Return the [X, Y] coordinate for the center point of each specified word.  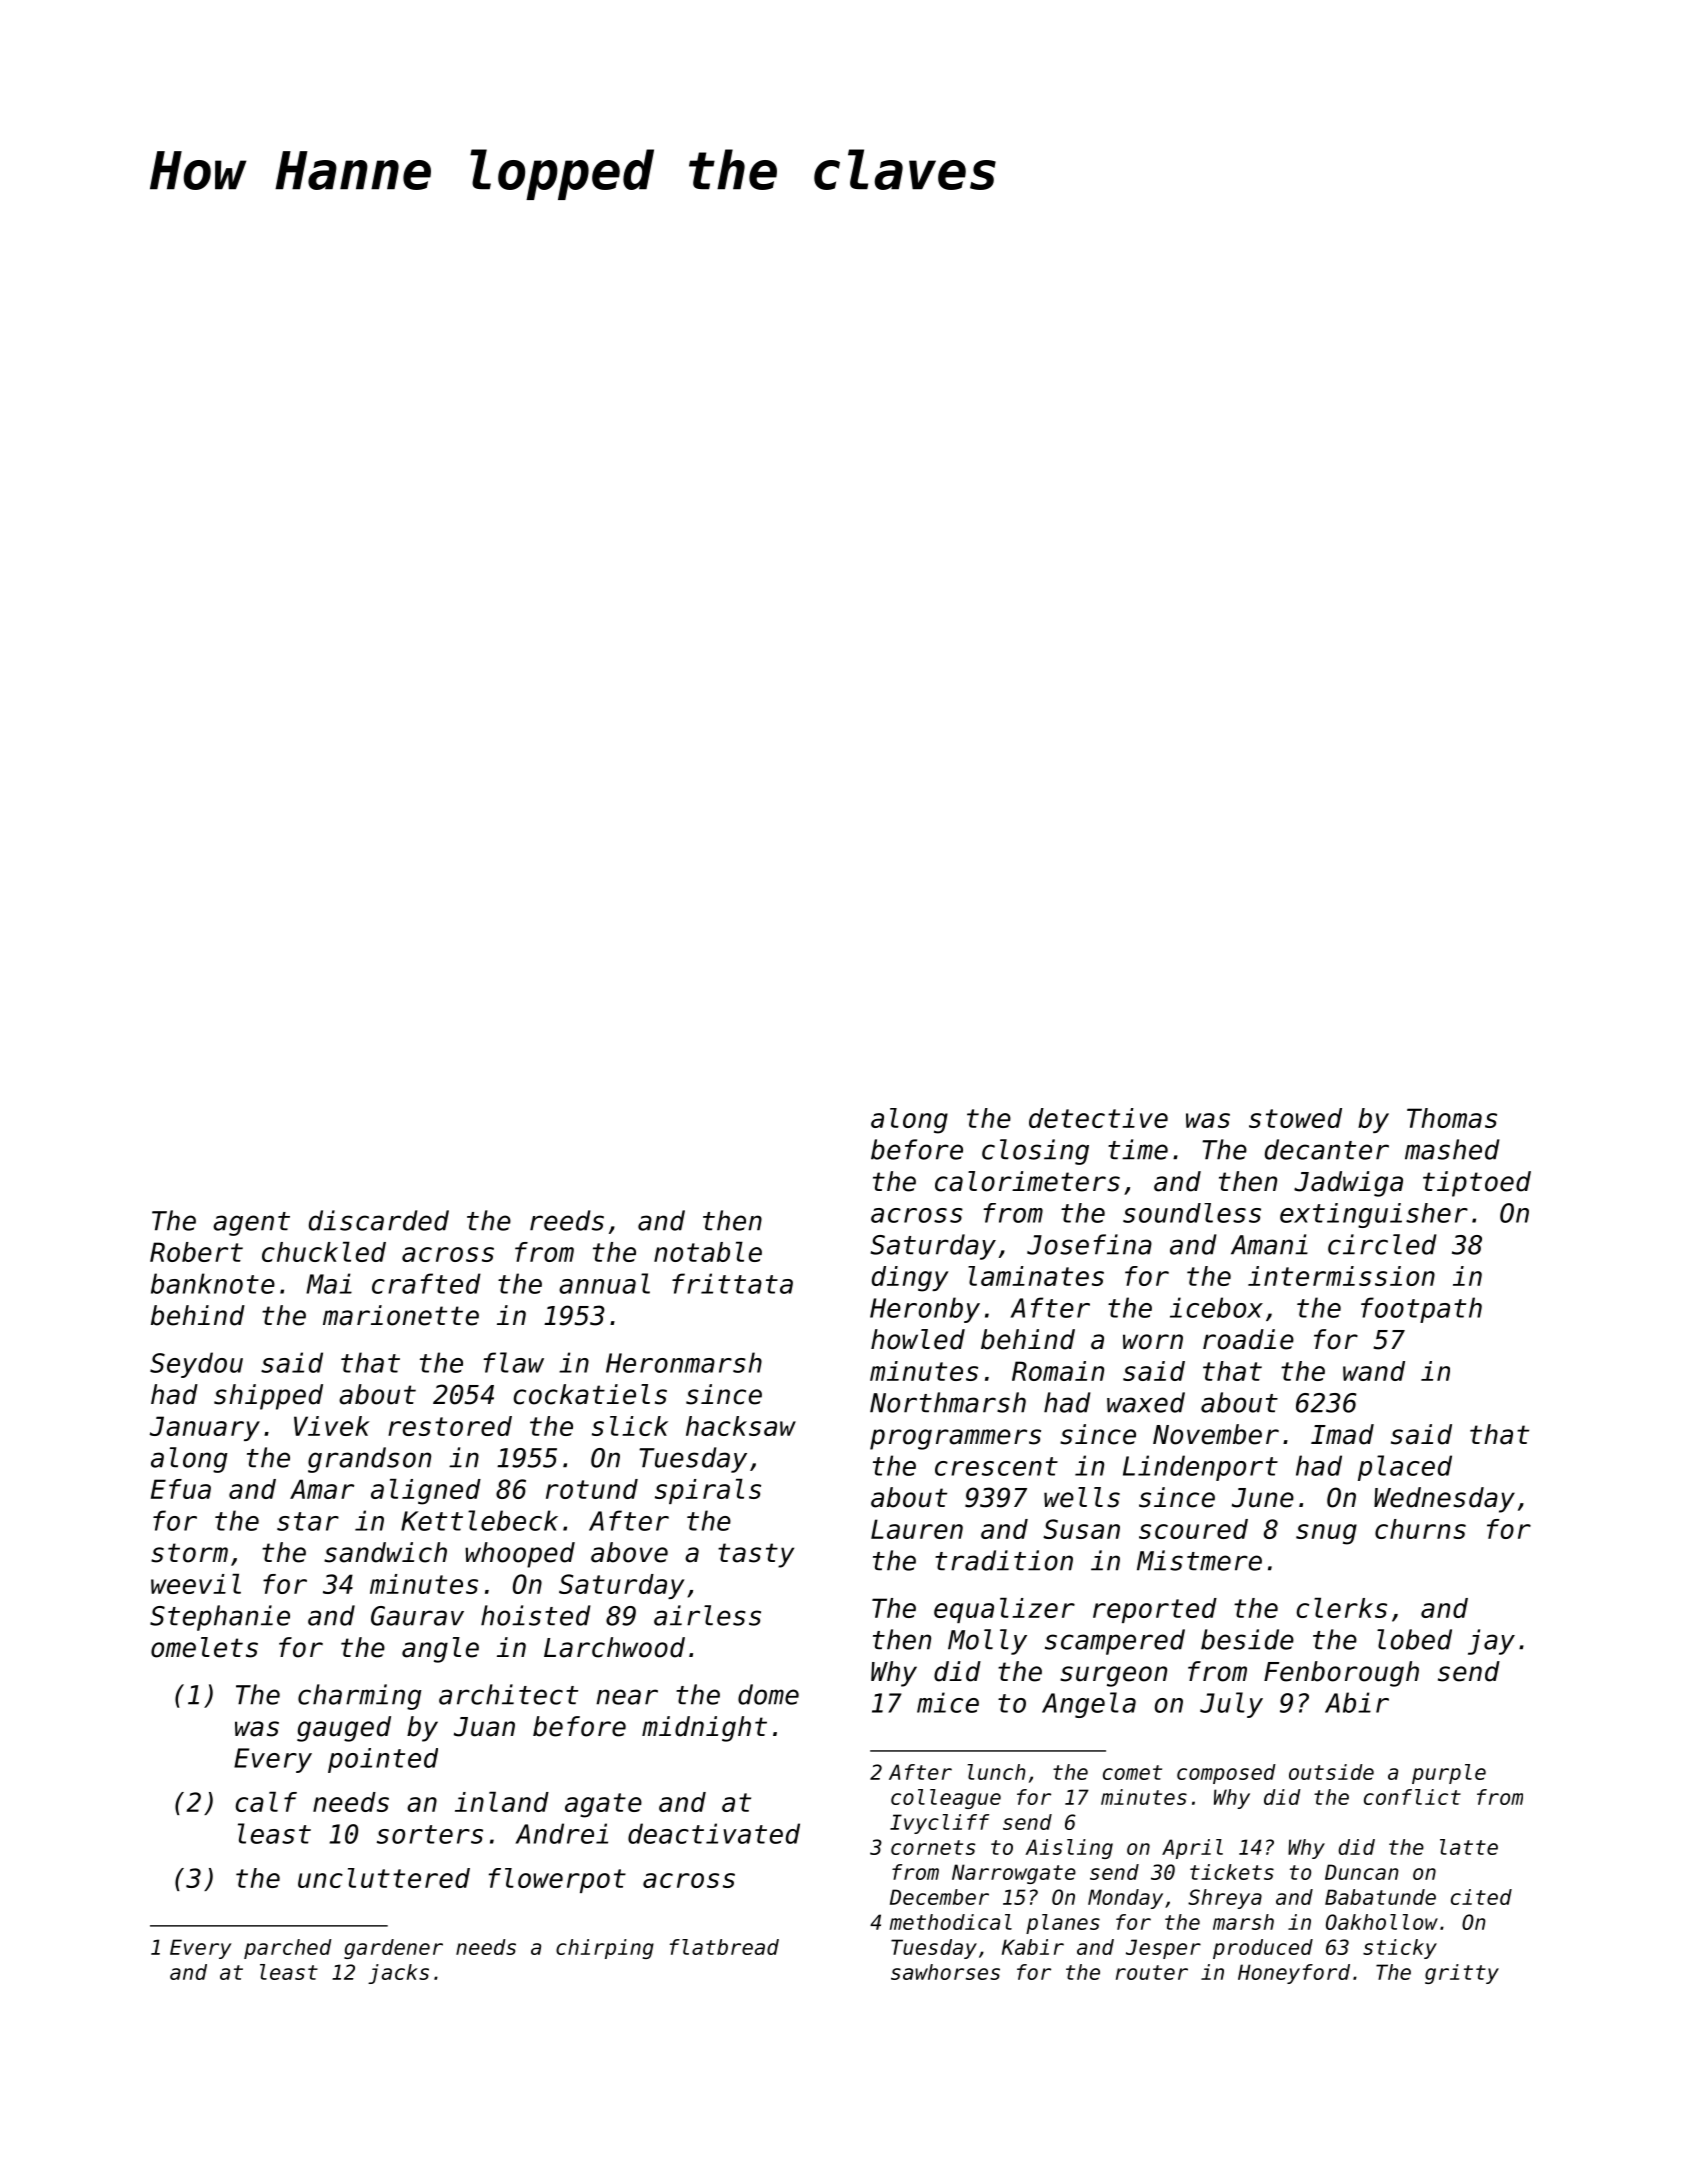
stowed [1295, 1118]
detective [1098, 1118]
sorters [430, 1834]
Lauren [917, 1529]
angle [440, 1650]
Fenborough [1341, 1674]
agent [251, 1224]
